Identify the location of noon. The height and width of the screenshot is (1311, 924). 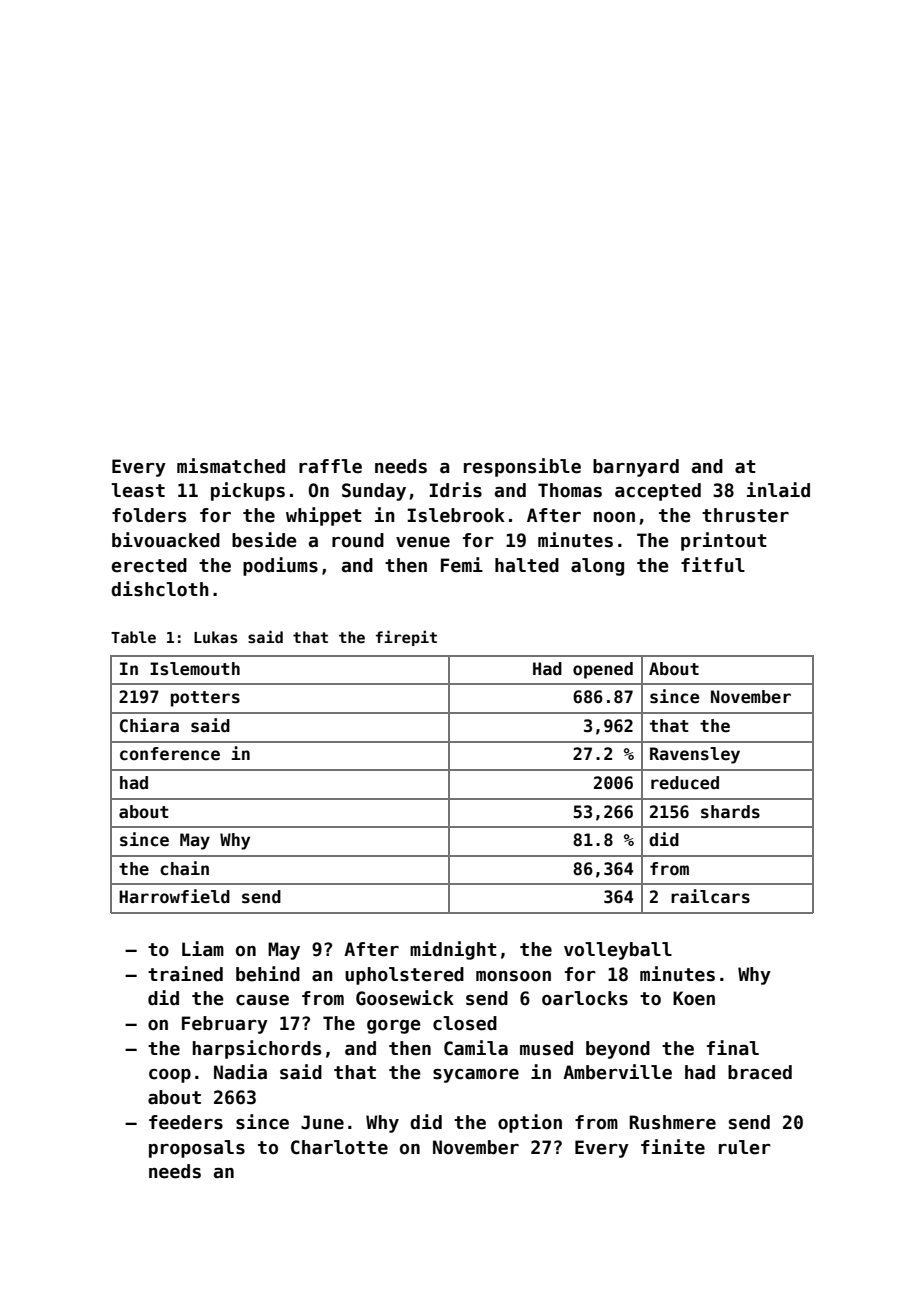
(614, 517).
